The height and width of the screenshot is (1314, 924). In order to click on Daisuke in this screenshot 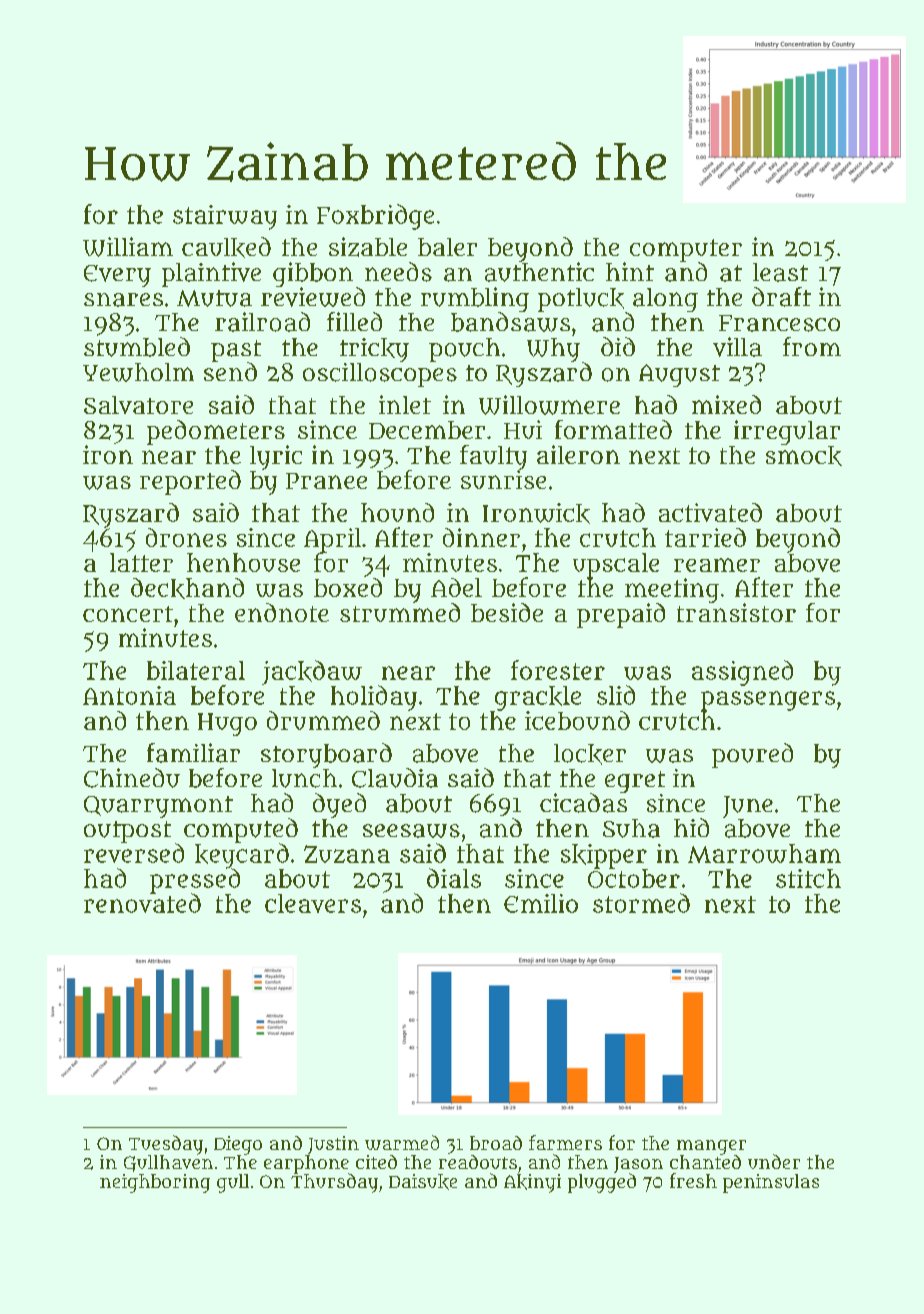, I will do `click(423, 1182)`.
